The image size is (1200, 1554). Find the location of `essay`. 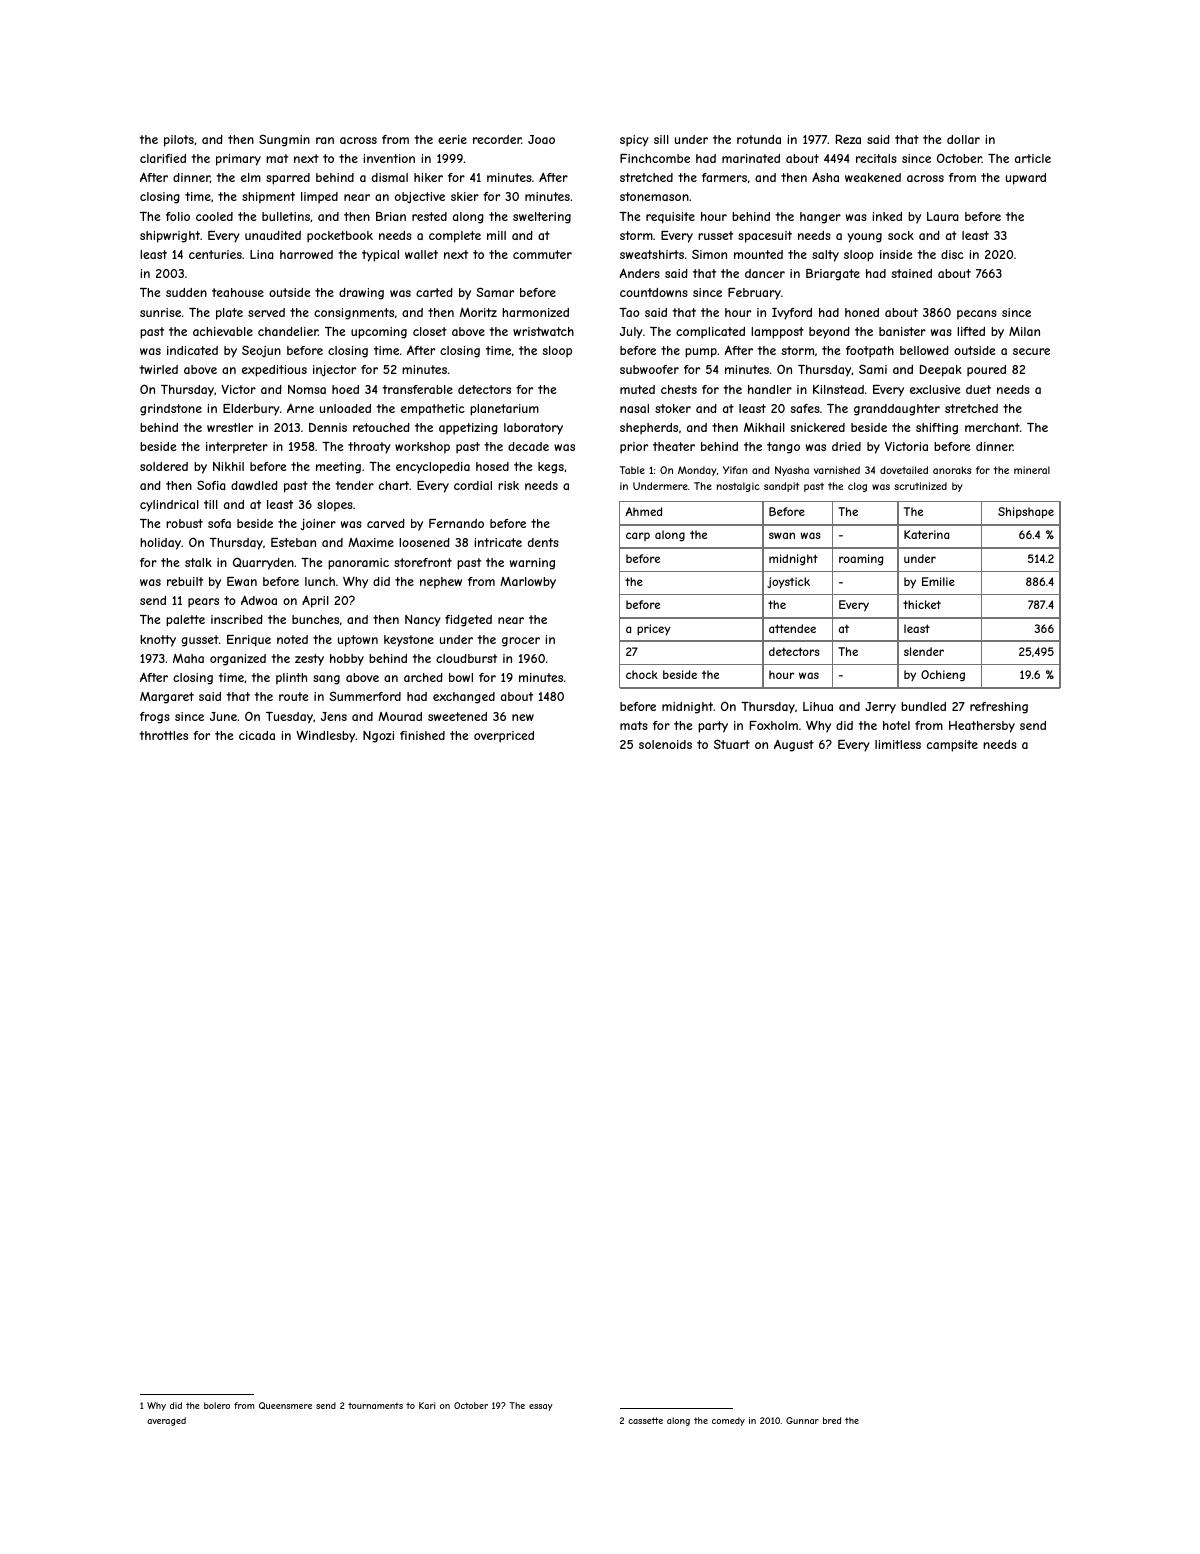

essay is located at coordinates (541, 1407).
